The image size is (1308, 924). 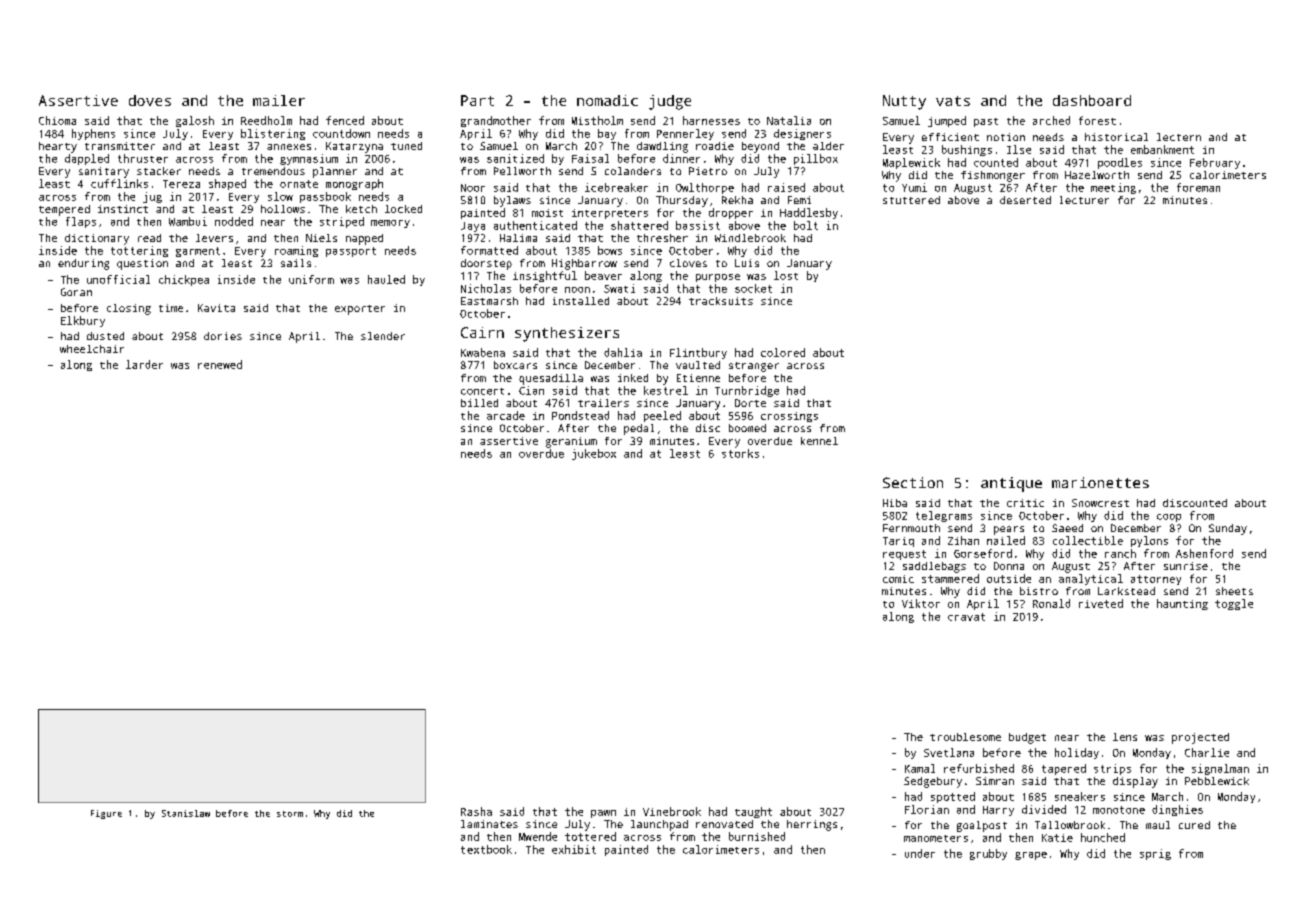 What do you see at coordinates (1100, 503) in the screenshot?
I see `Snowcrest` at bounding box center [1100, 503].
